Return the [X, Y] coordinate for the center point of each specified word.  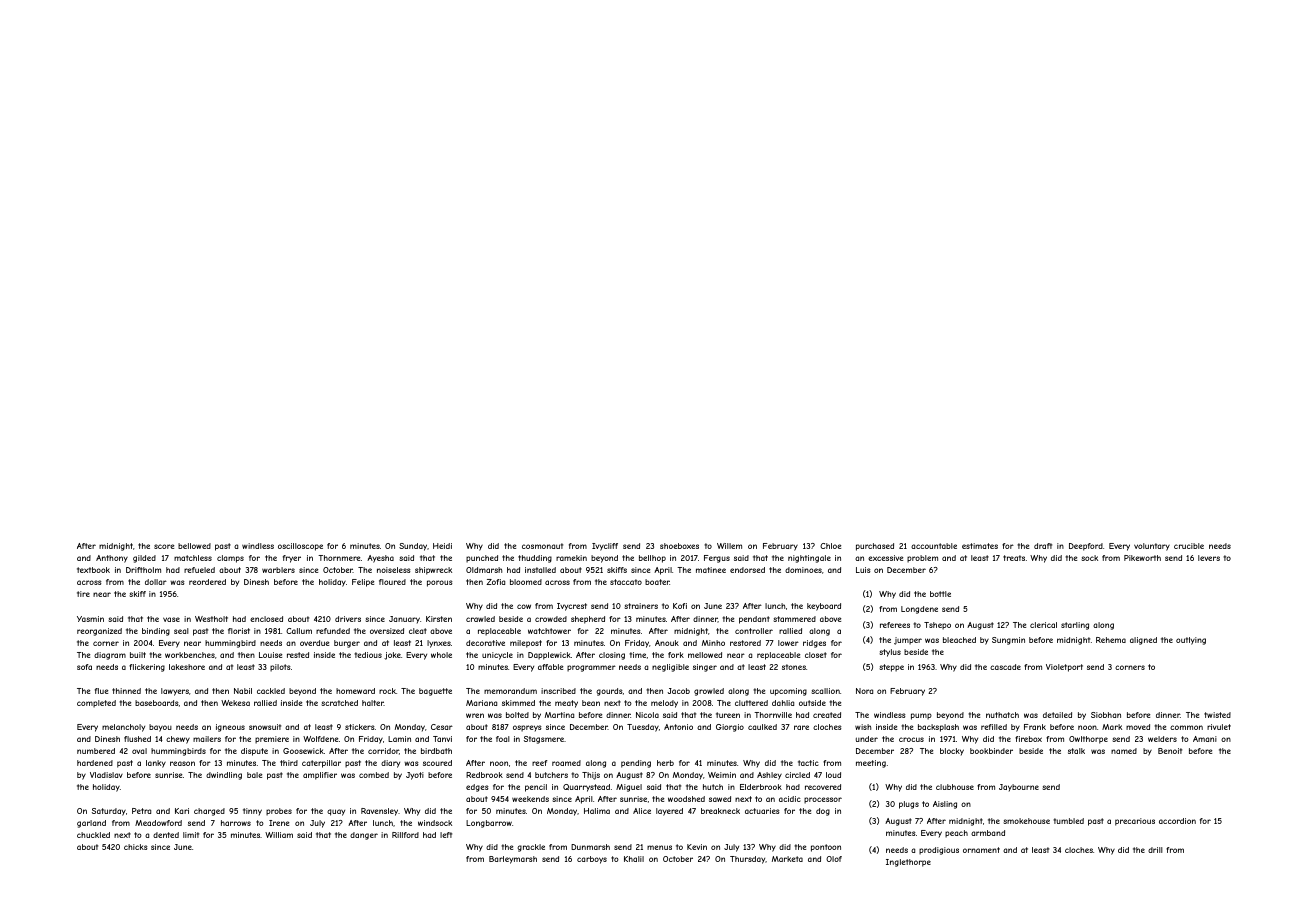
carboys [592, 860]
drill [1155, 850]
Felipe [363, 583]
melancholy [123, 728]
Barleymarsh [513, 860]
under [867, 739]
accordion [1177, 821]
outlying [1191, 641]
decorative [485, 643]
